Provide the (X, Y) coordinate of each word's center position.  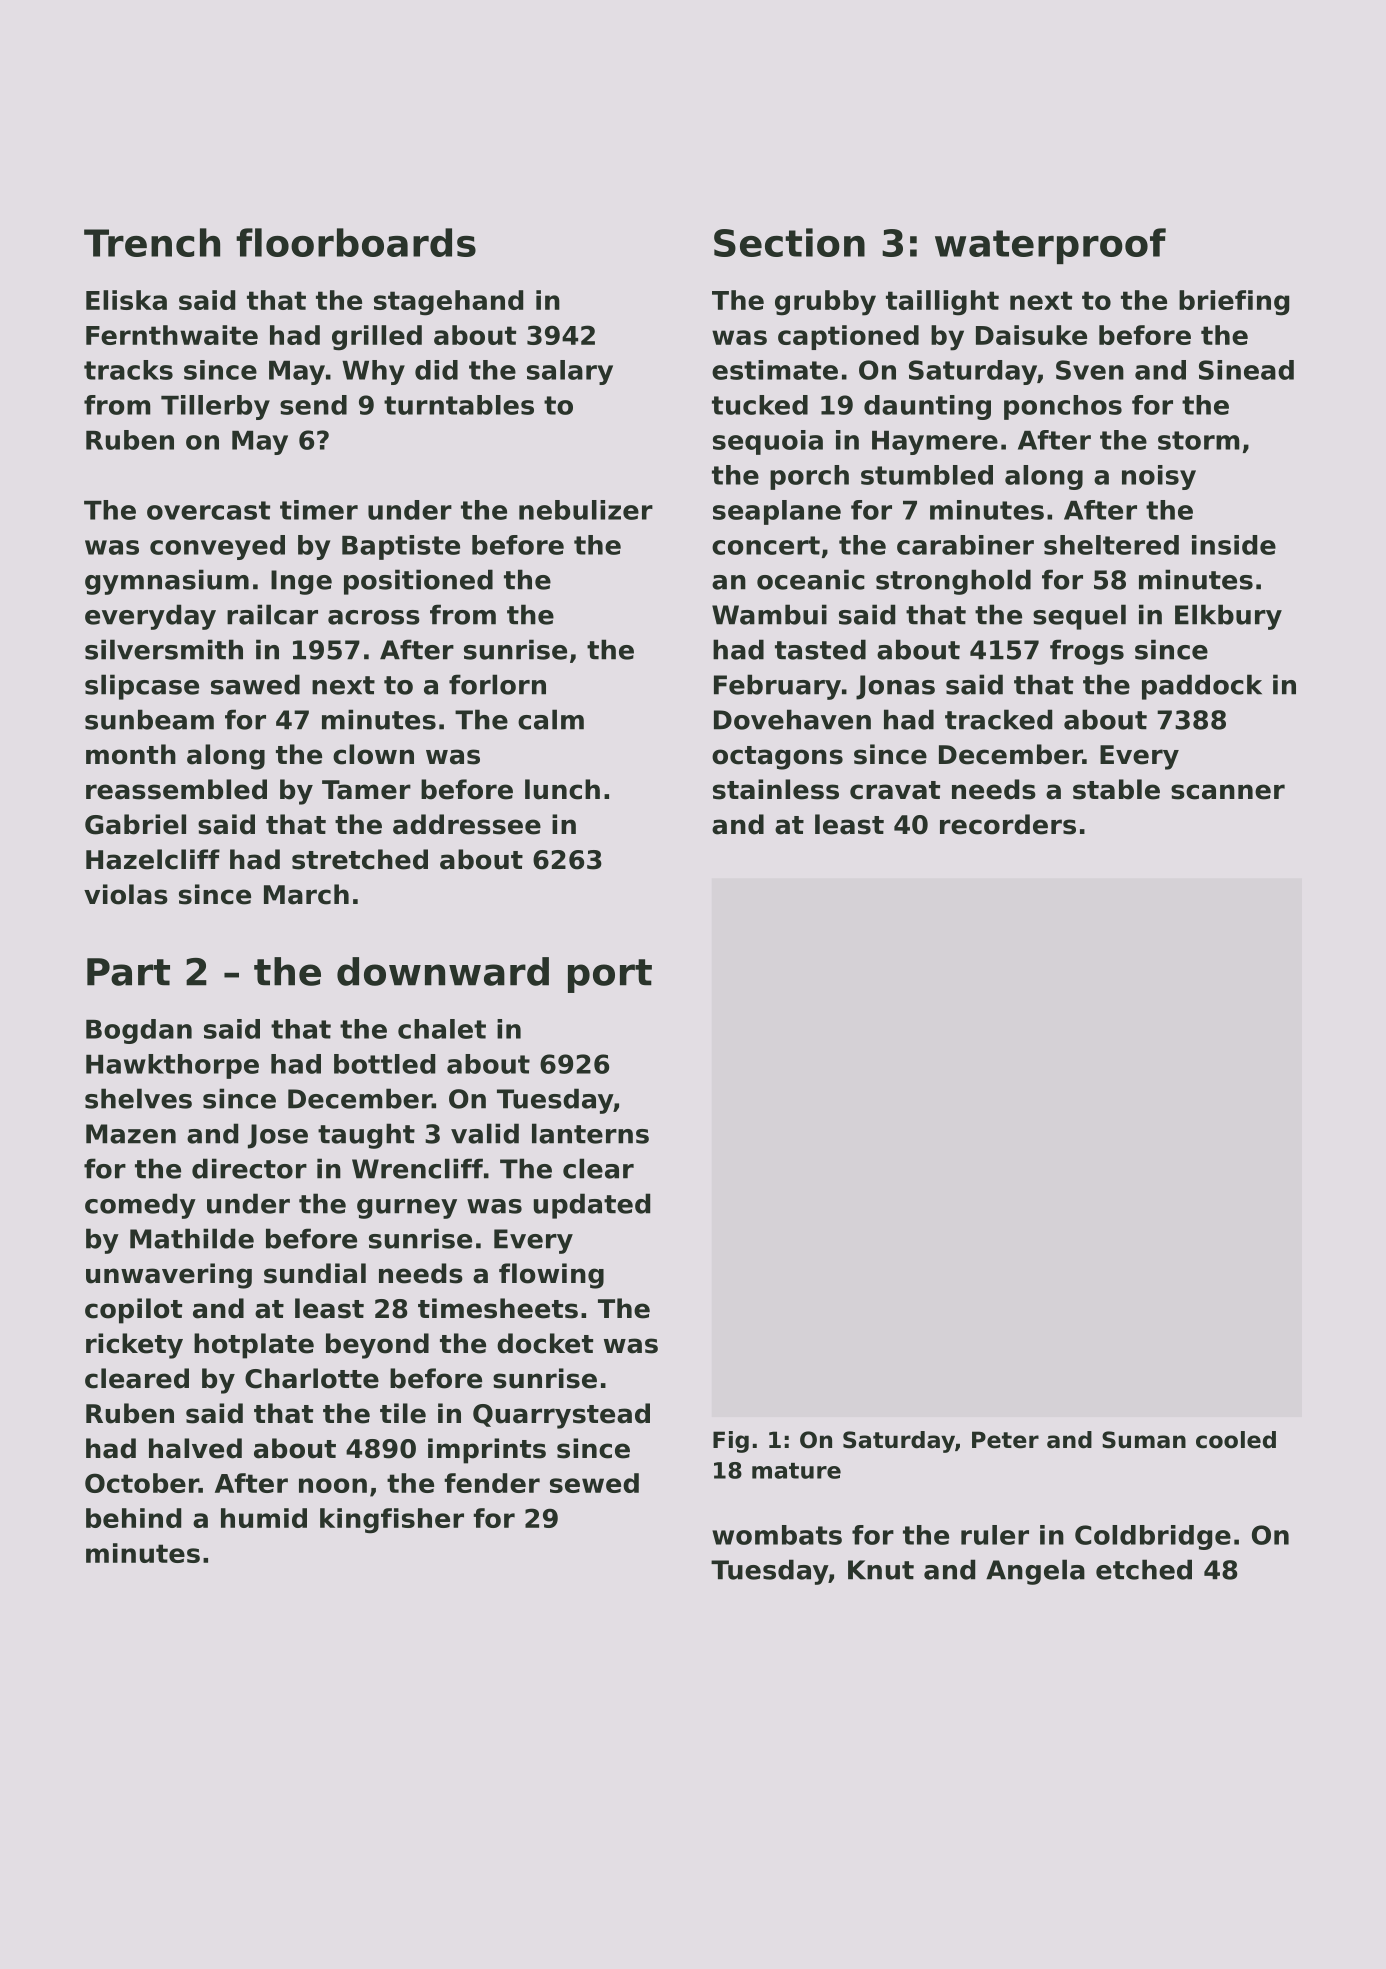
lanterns (590, 1133)
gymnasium (167, 582)
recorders (1008, 824)
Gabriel (135, 824)
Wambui (769, 614)
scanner (1228, 792)
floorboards (356, 242)
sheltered (1111, 545)
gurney (407, 1209)
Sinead (1246, 370)
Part (128, 972)
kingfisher (392, 1521)
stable (1116, 789)
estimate (775, 370)
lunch (562, 789)
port (610, 976)
